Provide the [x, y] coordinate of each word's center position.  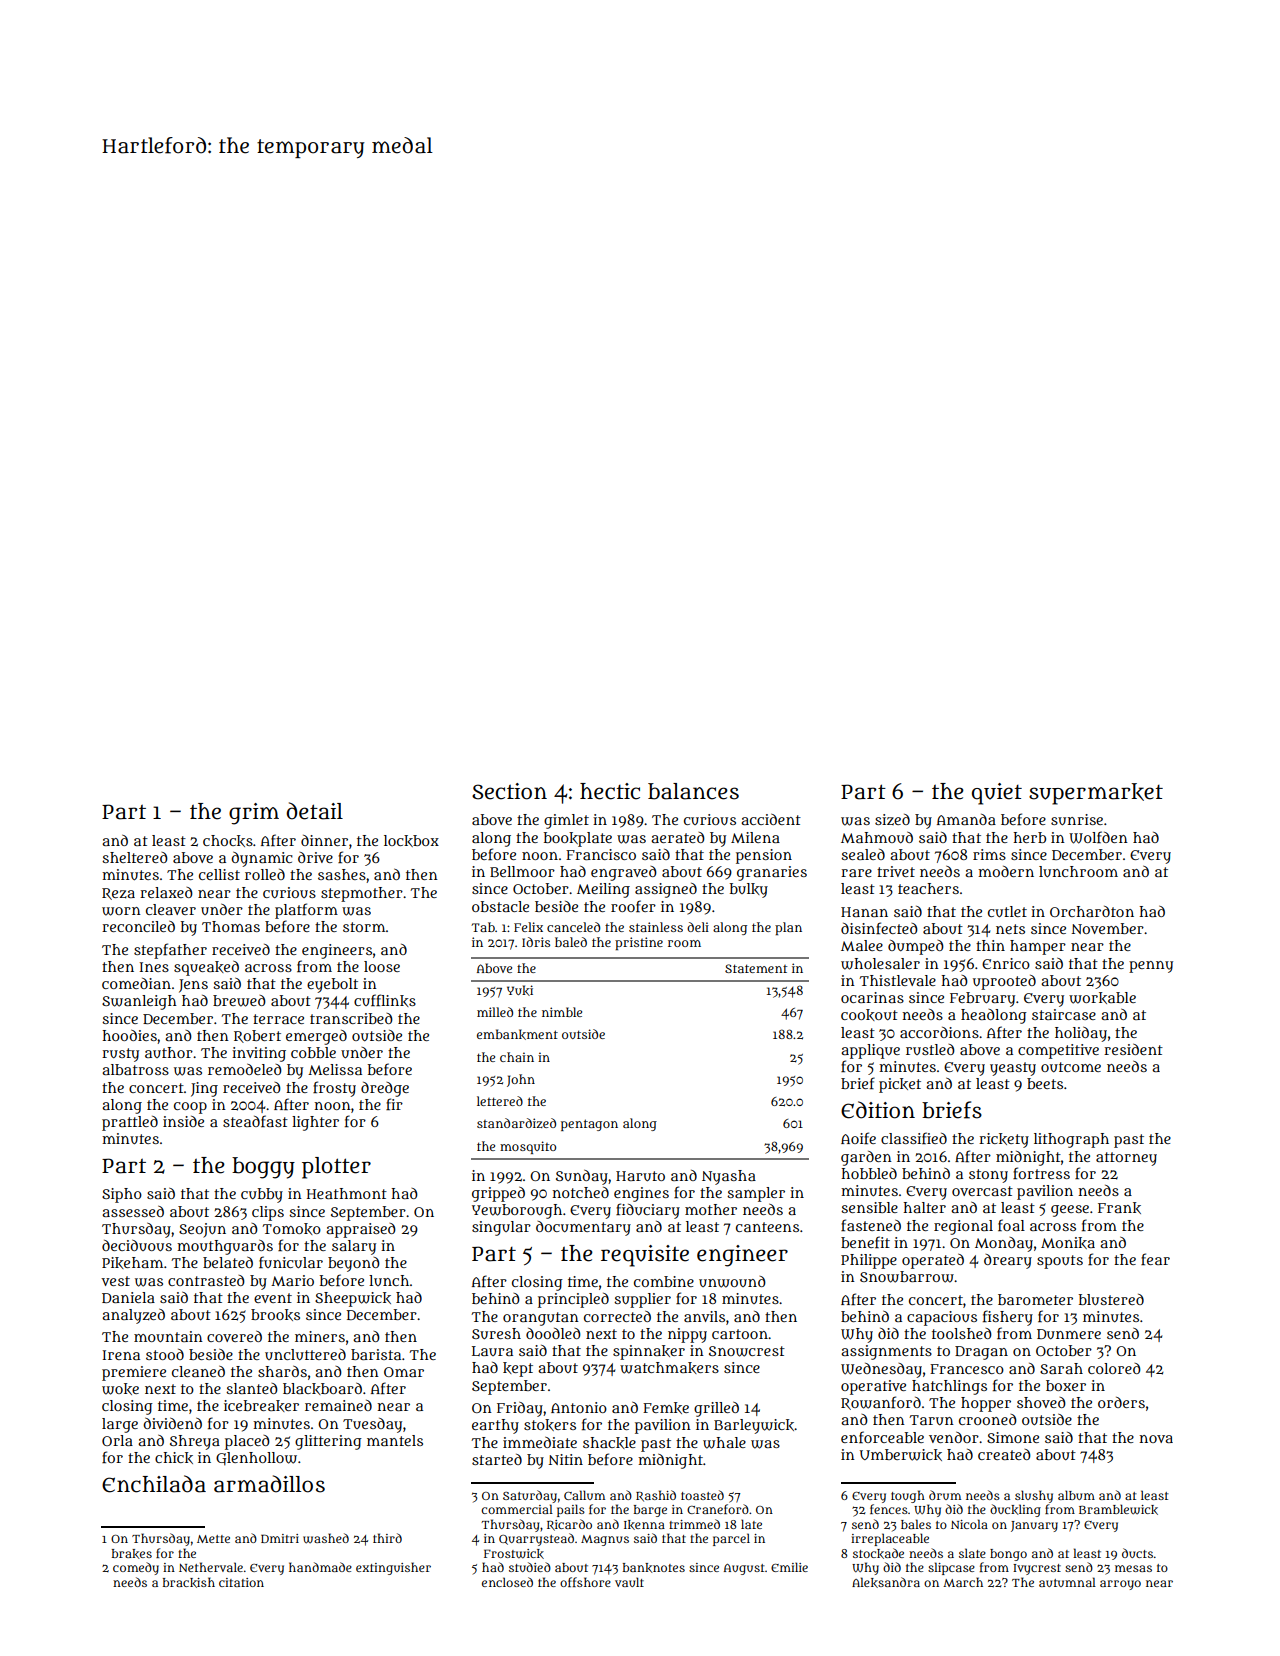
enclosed [507, 1582]
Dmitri [280, 1538]
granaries [772, 873]
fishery [1008, 1318]
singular [501, 1228]
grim [254, 814]
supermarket [1096, 794]
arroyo [1120, 1585]
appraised [361, 1230]
